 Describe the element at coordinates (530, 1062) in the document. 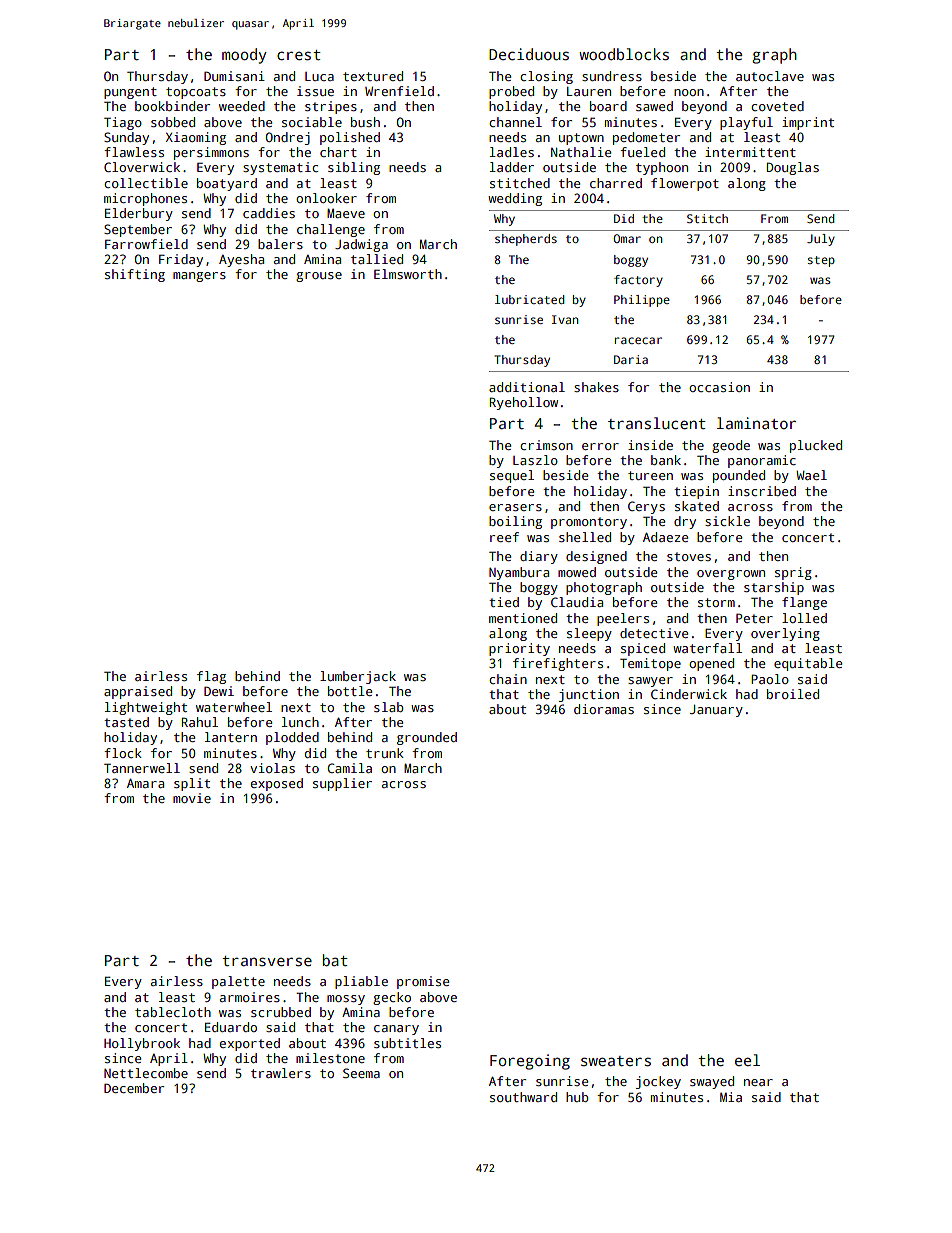

I see `Foregoing` at that location.
